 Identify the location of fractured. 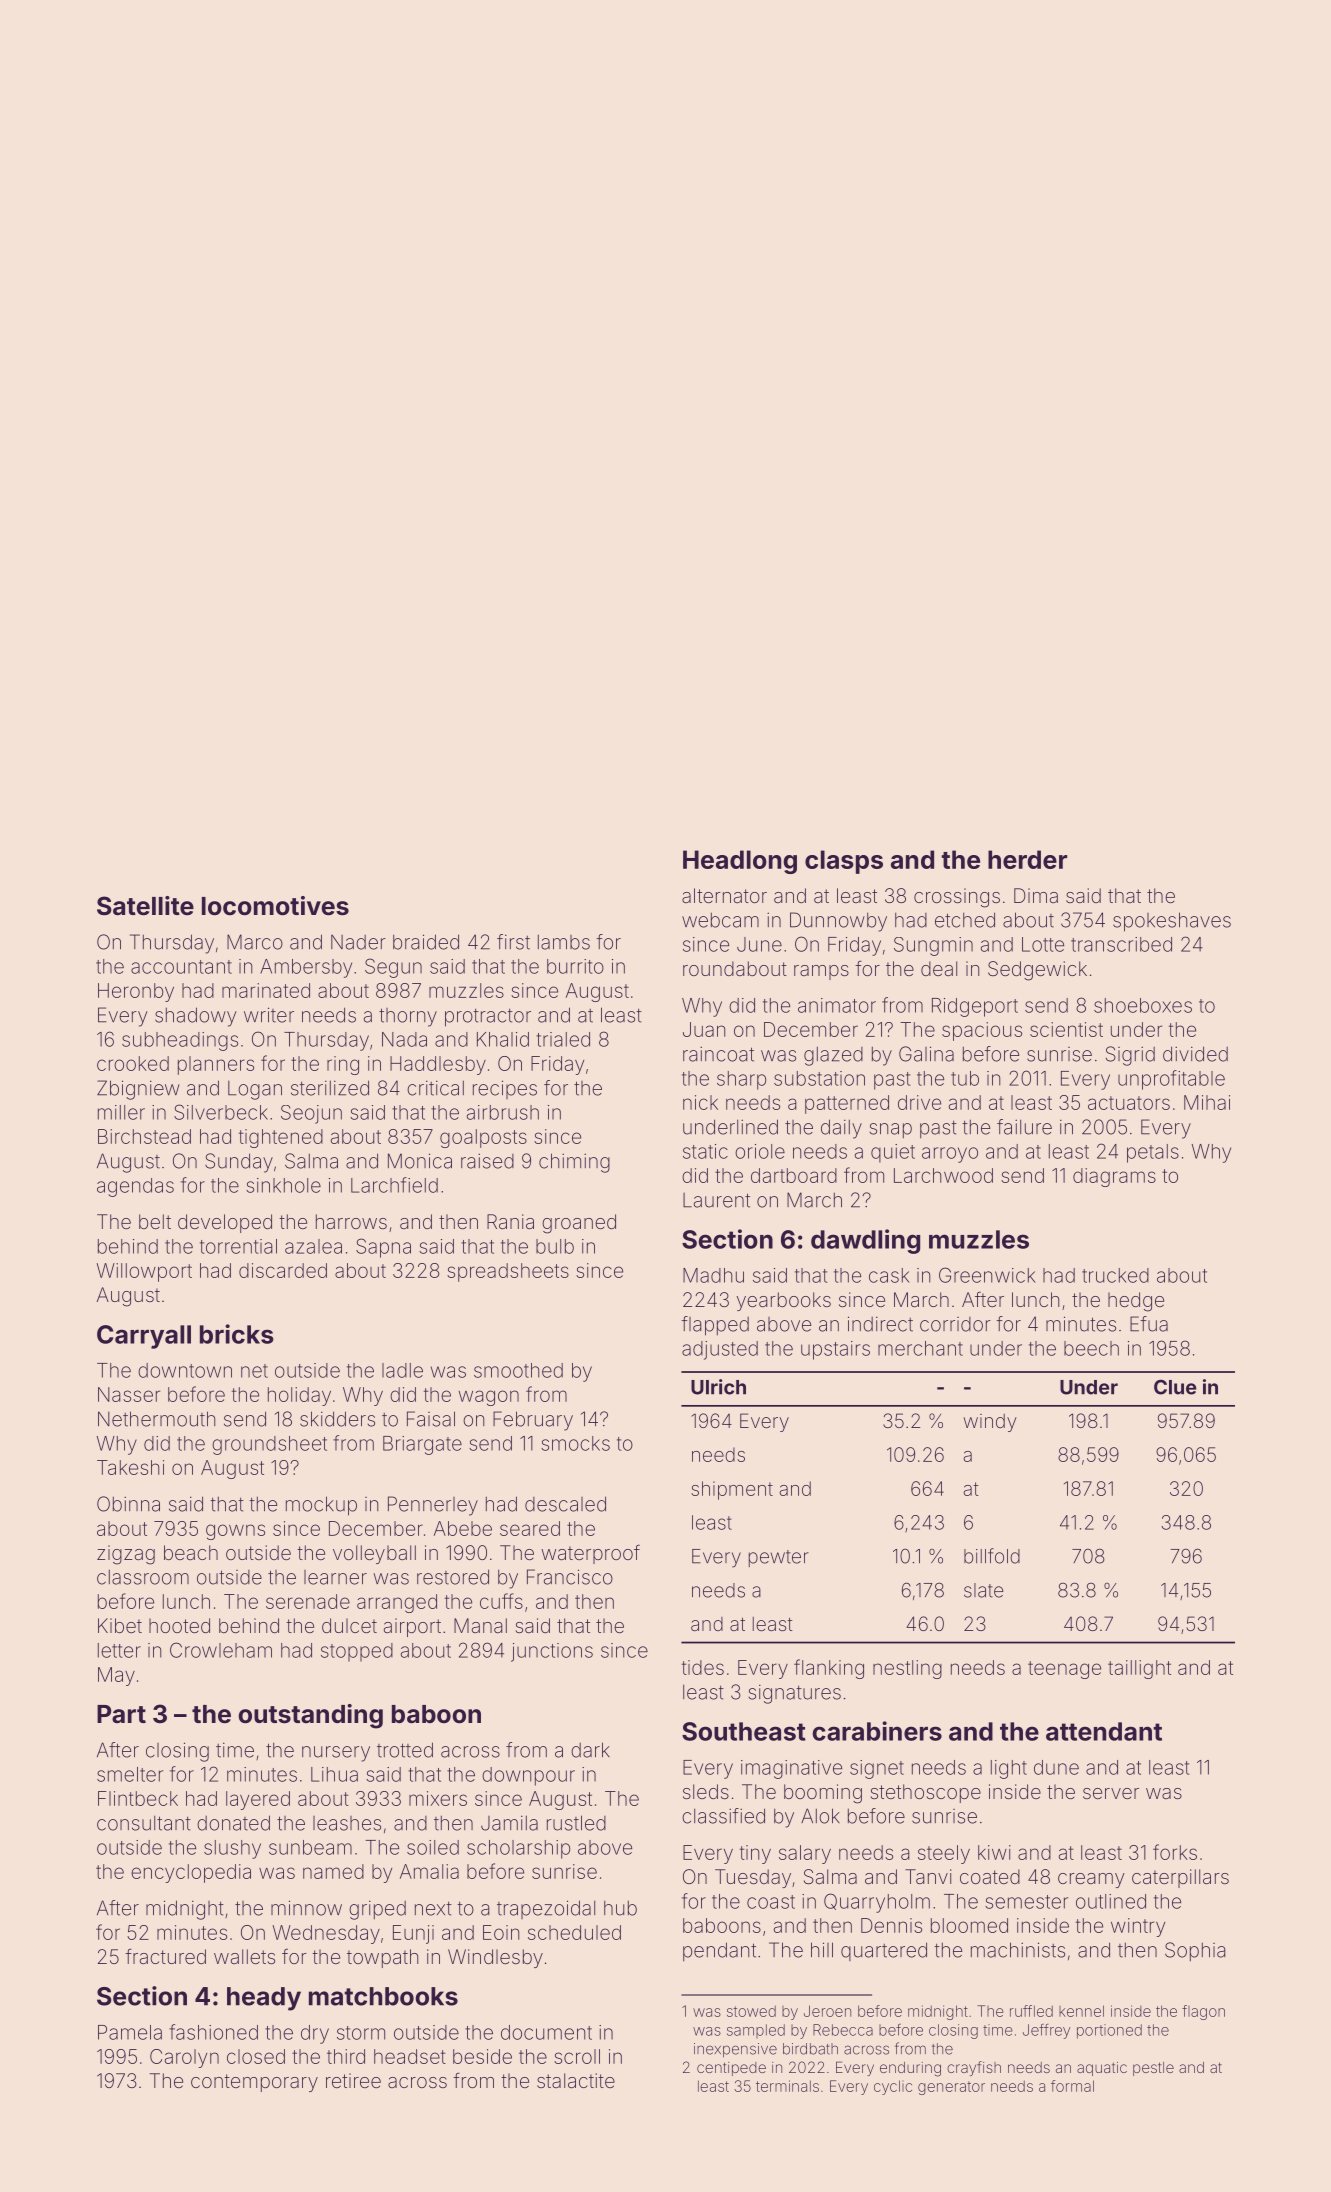
(165, 1956).
